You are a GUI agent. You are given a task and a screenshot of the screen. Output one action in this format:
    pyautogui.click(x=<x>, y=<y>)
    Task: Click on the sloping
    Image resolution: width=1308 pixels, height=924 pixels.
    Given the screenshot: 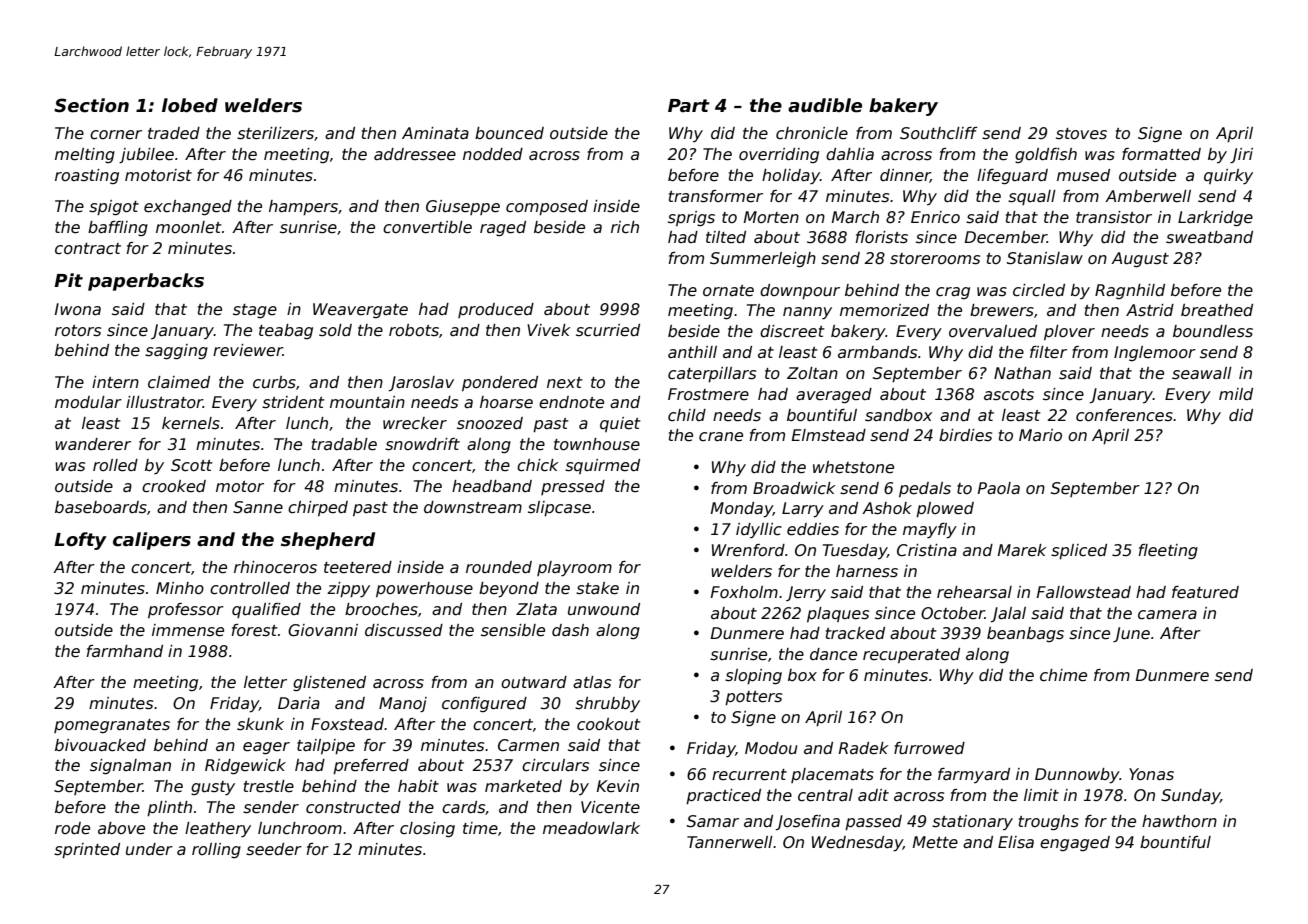 What is the action you would take?
    pyautogui.click(x=753, y=676)
